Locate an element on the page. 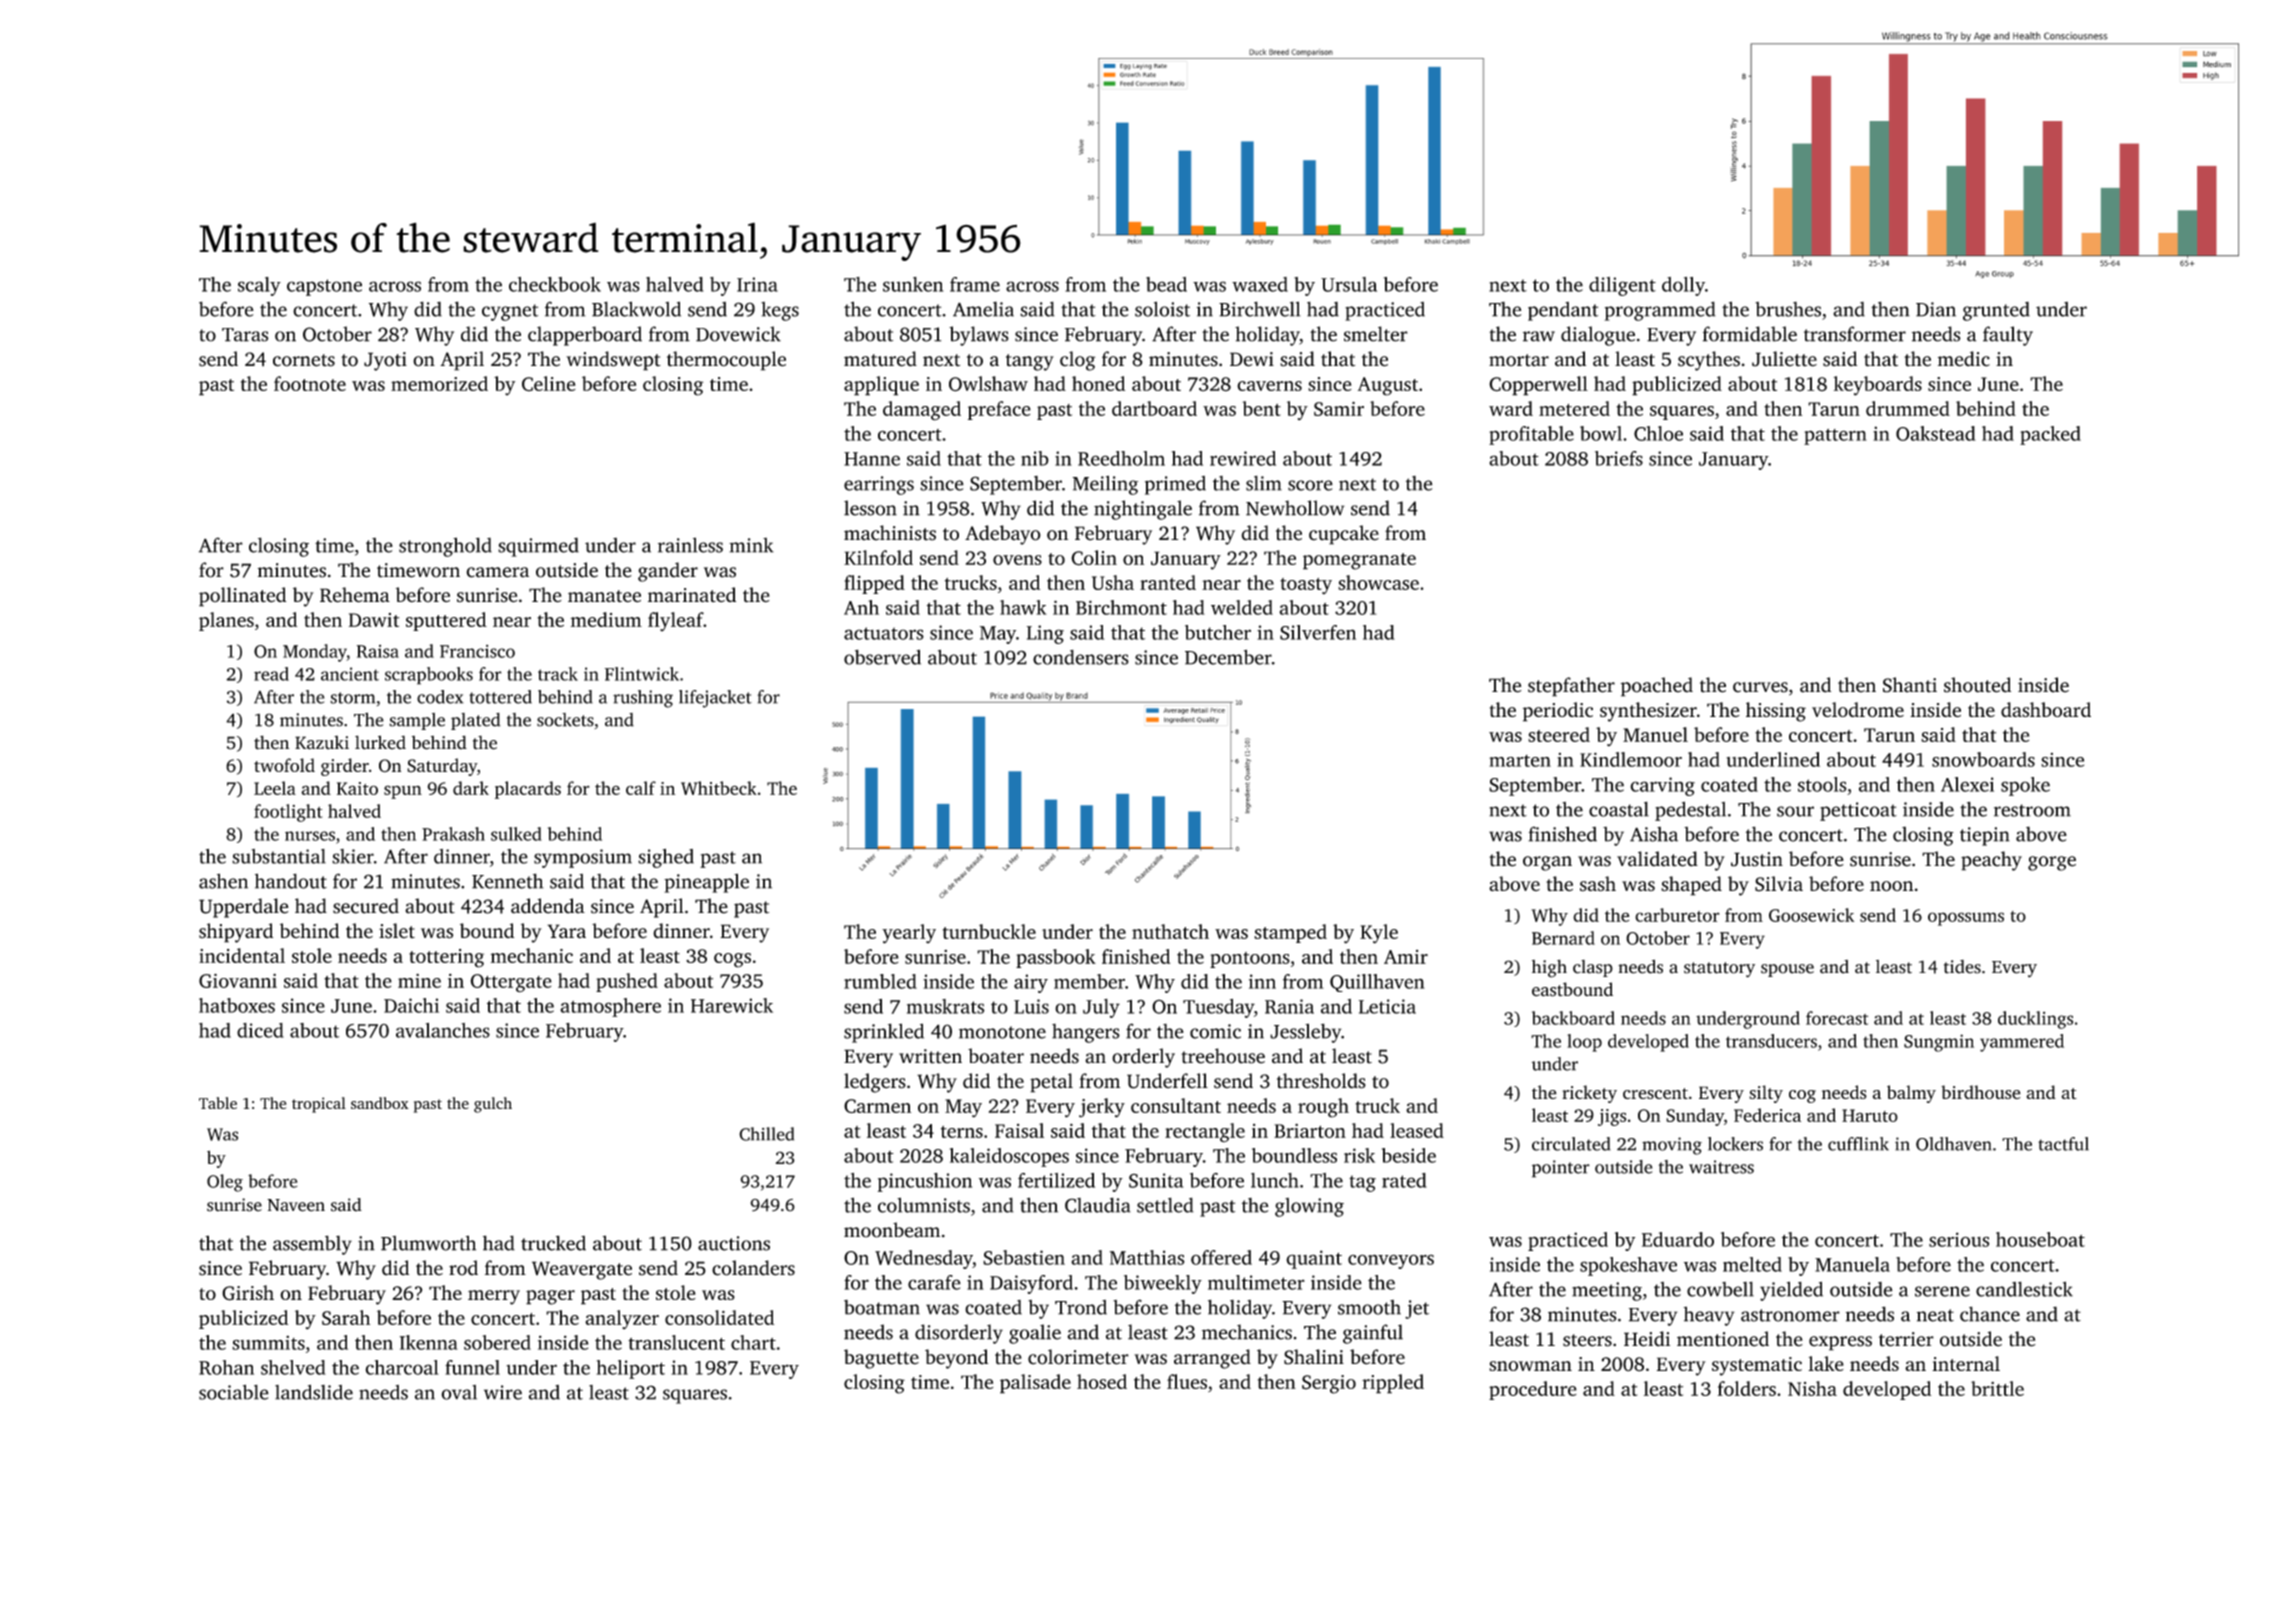 The width and height of the image is (2292, 1620). loop is located at coordinates (1584, 1043).
